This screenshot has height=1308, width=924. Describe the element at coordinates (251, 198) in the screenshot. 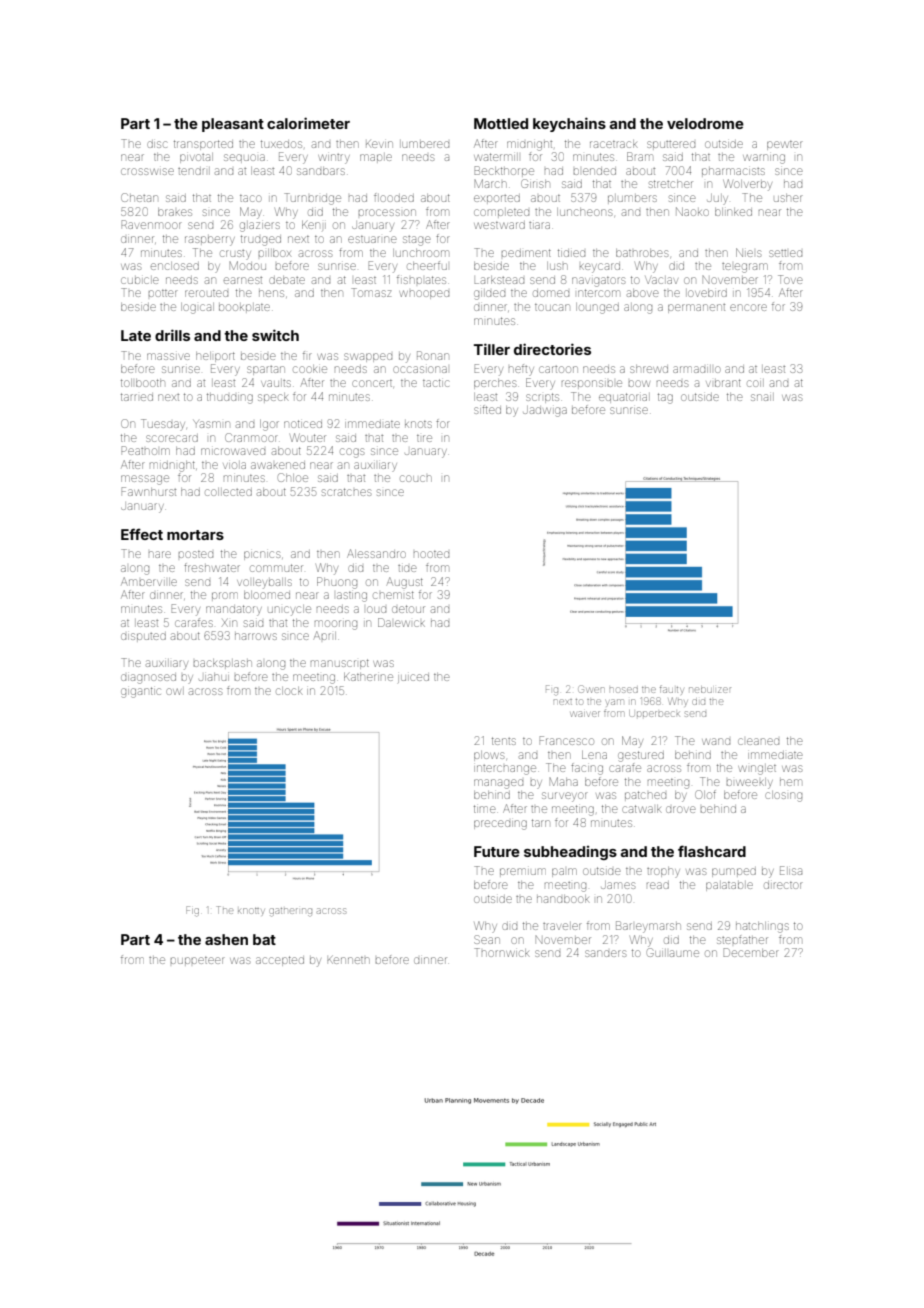

I see `taco` at that location.
